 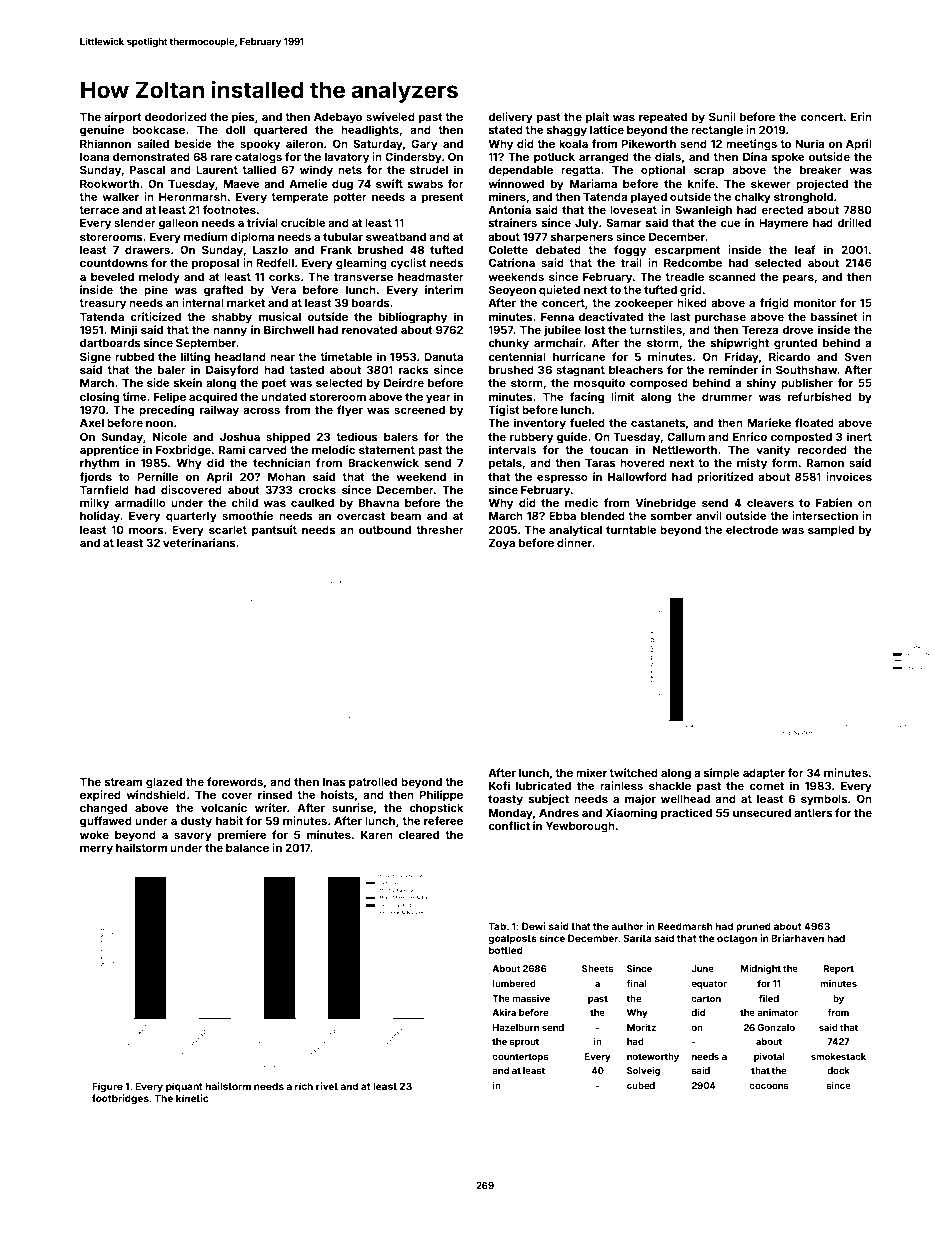 What do you see at coordinates (120, 1099) in the screenshot?
I see `footbridges` at bounding box center [120, 1099].
